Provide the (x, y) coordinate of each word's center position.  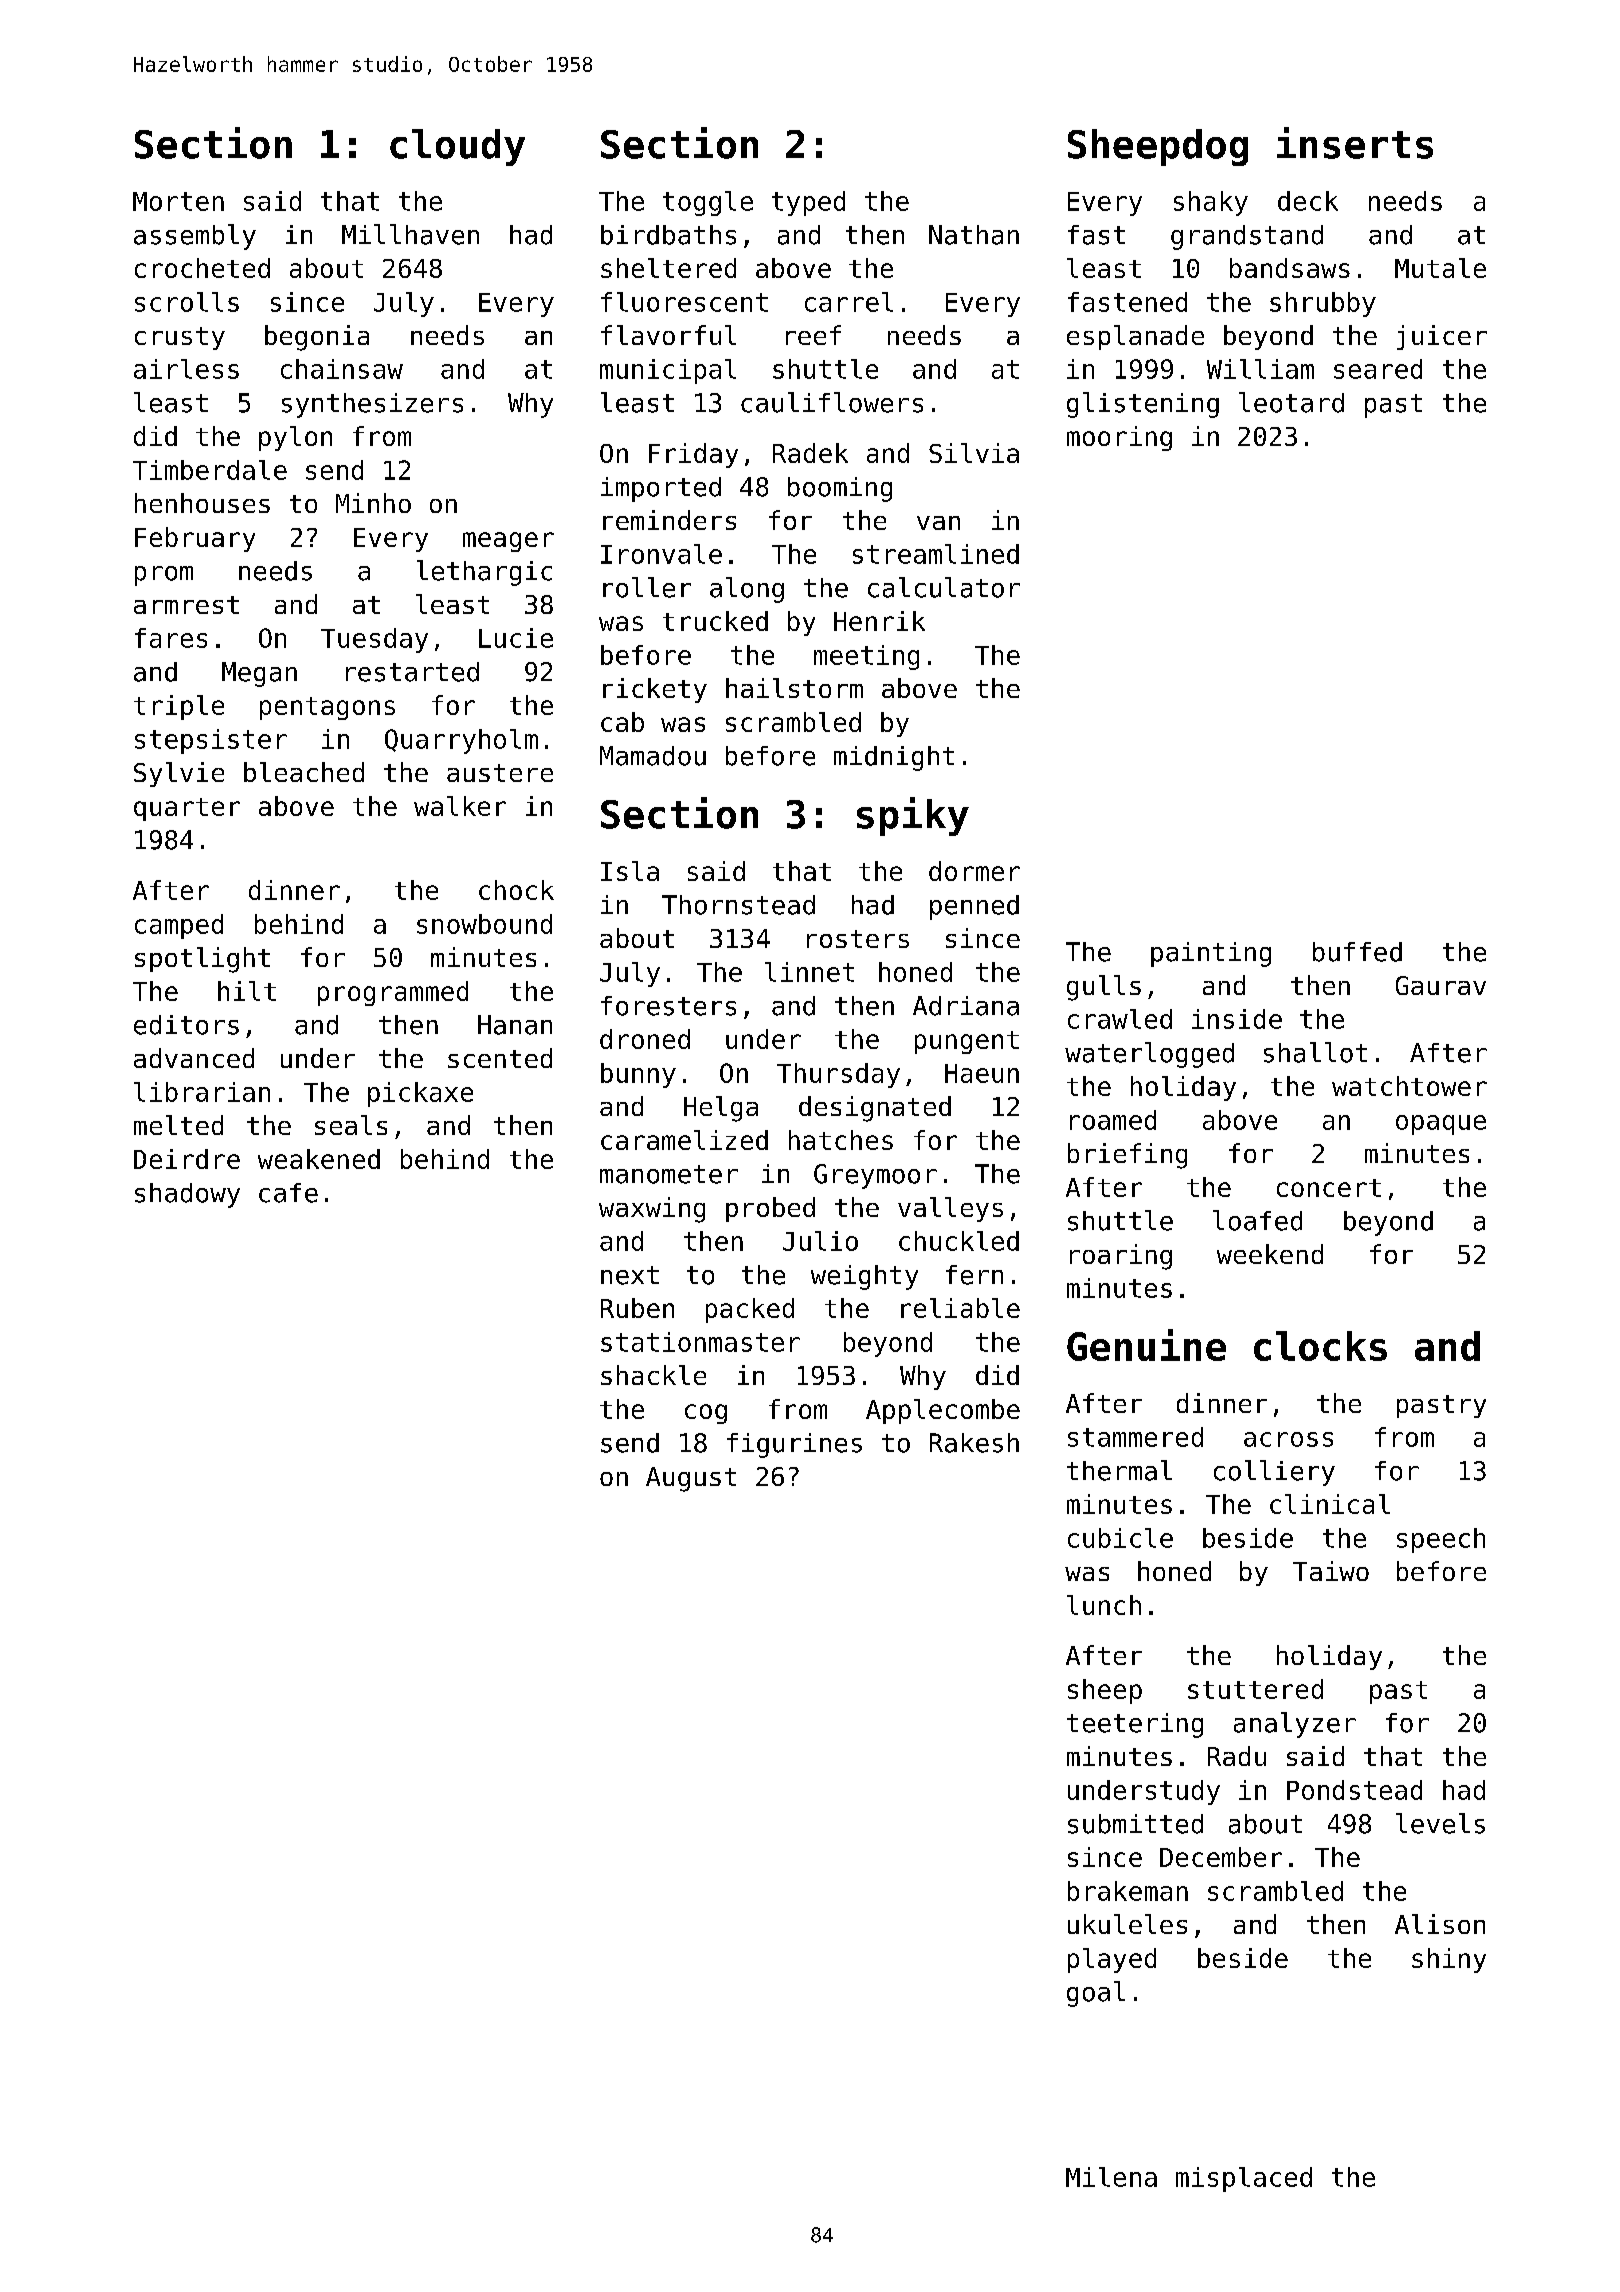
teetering (1135, 1725)
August (691, 1479)
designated (875, 1109)
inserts (1355, 143)
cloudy (457, 147)
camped (179, 926)
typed (808, 203)
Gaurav (1441, 985)
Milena (1111, 2177)
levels (1440, 1823)
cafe (288, 1193)
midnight (894, 758)
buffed (1357, 952)
